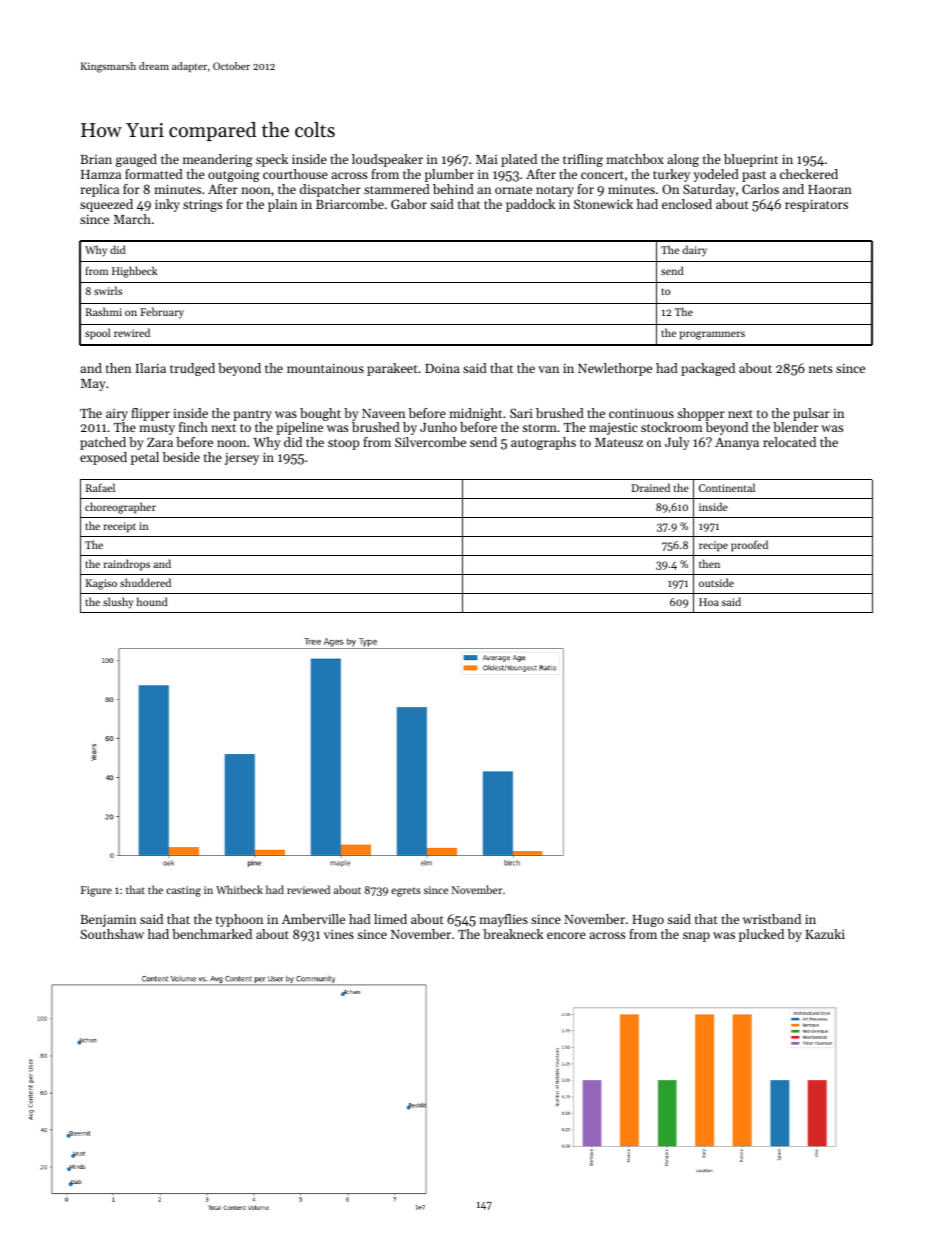 The width and height of the image is (952, 1233). What do you see at coordinates (406, 892) in the image?
I see `egrets` at bounding box center [406, 892].
